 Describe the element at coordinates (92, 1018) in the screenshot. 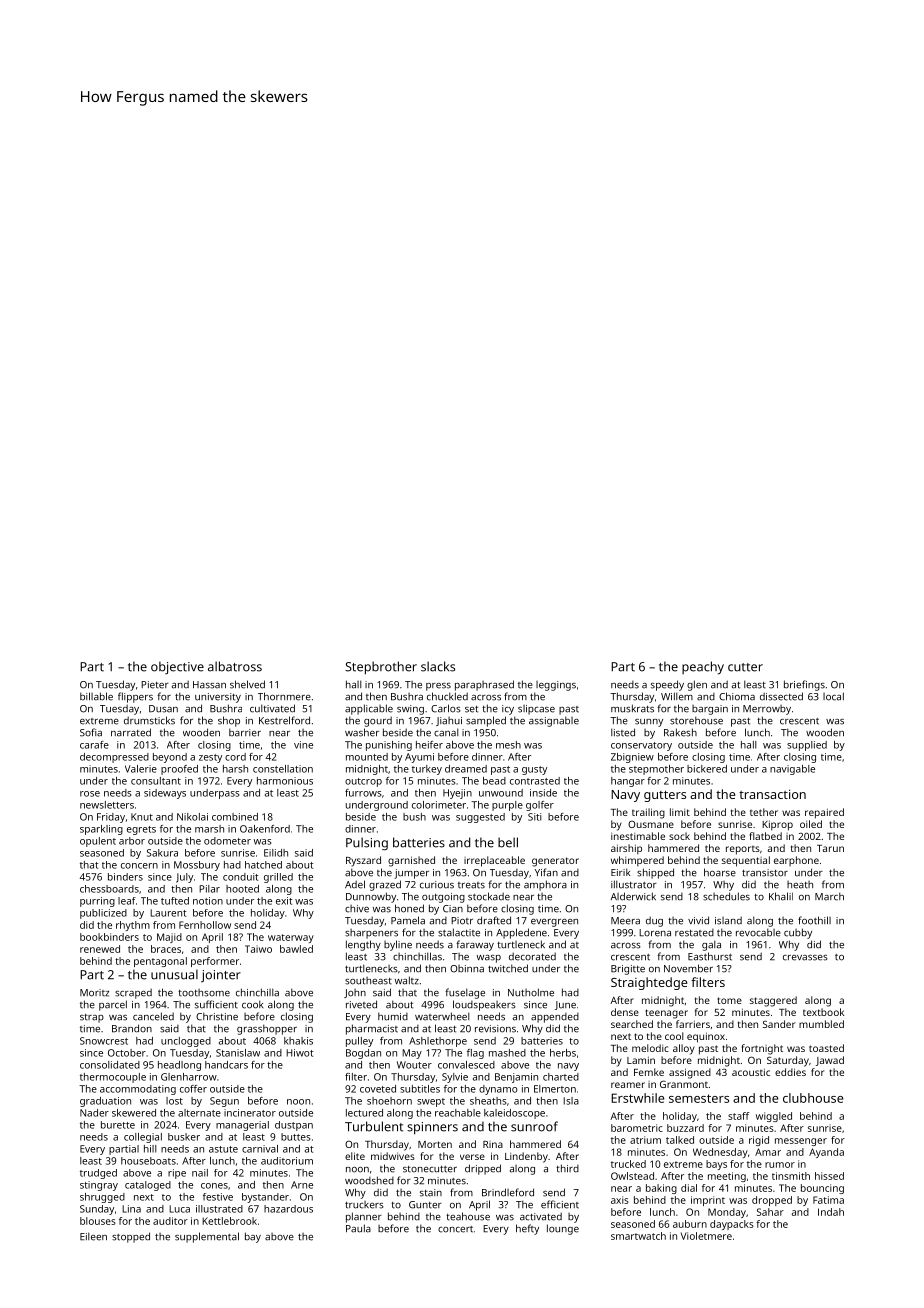

I see `strap` at that location.
